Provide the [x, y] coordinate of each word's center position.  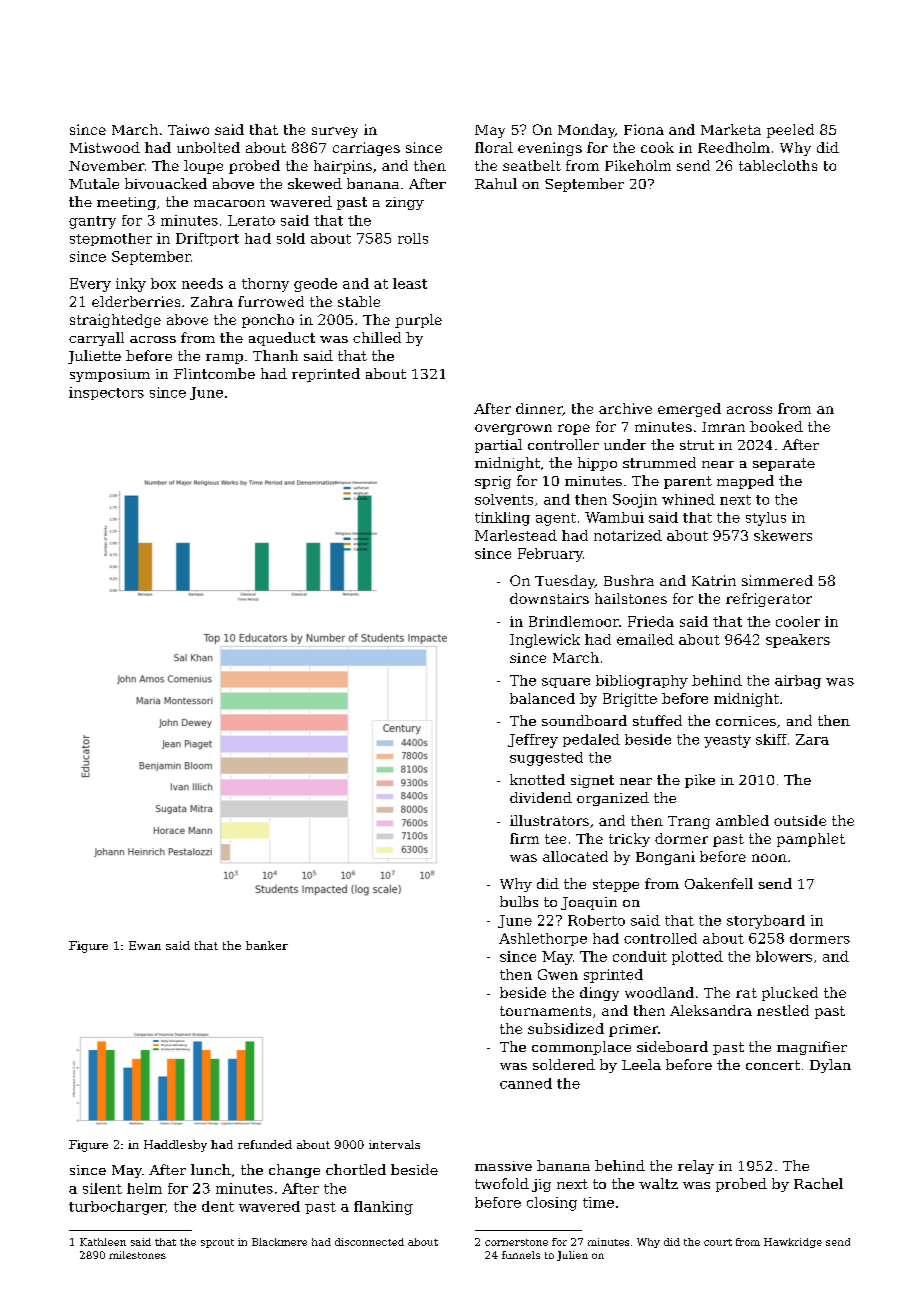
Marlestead [516, 535]
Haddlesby [175, 1146]
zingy [405, 203]
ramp [224, 359]
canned [526, 1083]
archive [625, 408]
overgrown [513, 429]
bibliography [642, 682]
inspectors [106, 393]
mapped [745, 482]
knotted [537, 779]
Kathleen [103, 1242]
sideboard [672, 1046]
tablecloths [778, 165]
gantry [92, 222]
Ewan [145, 945]
